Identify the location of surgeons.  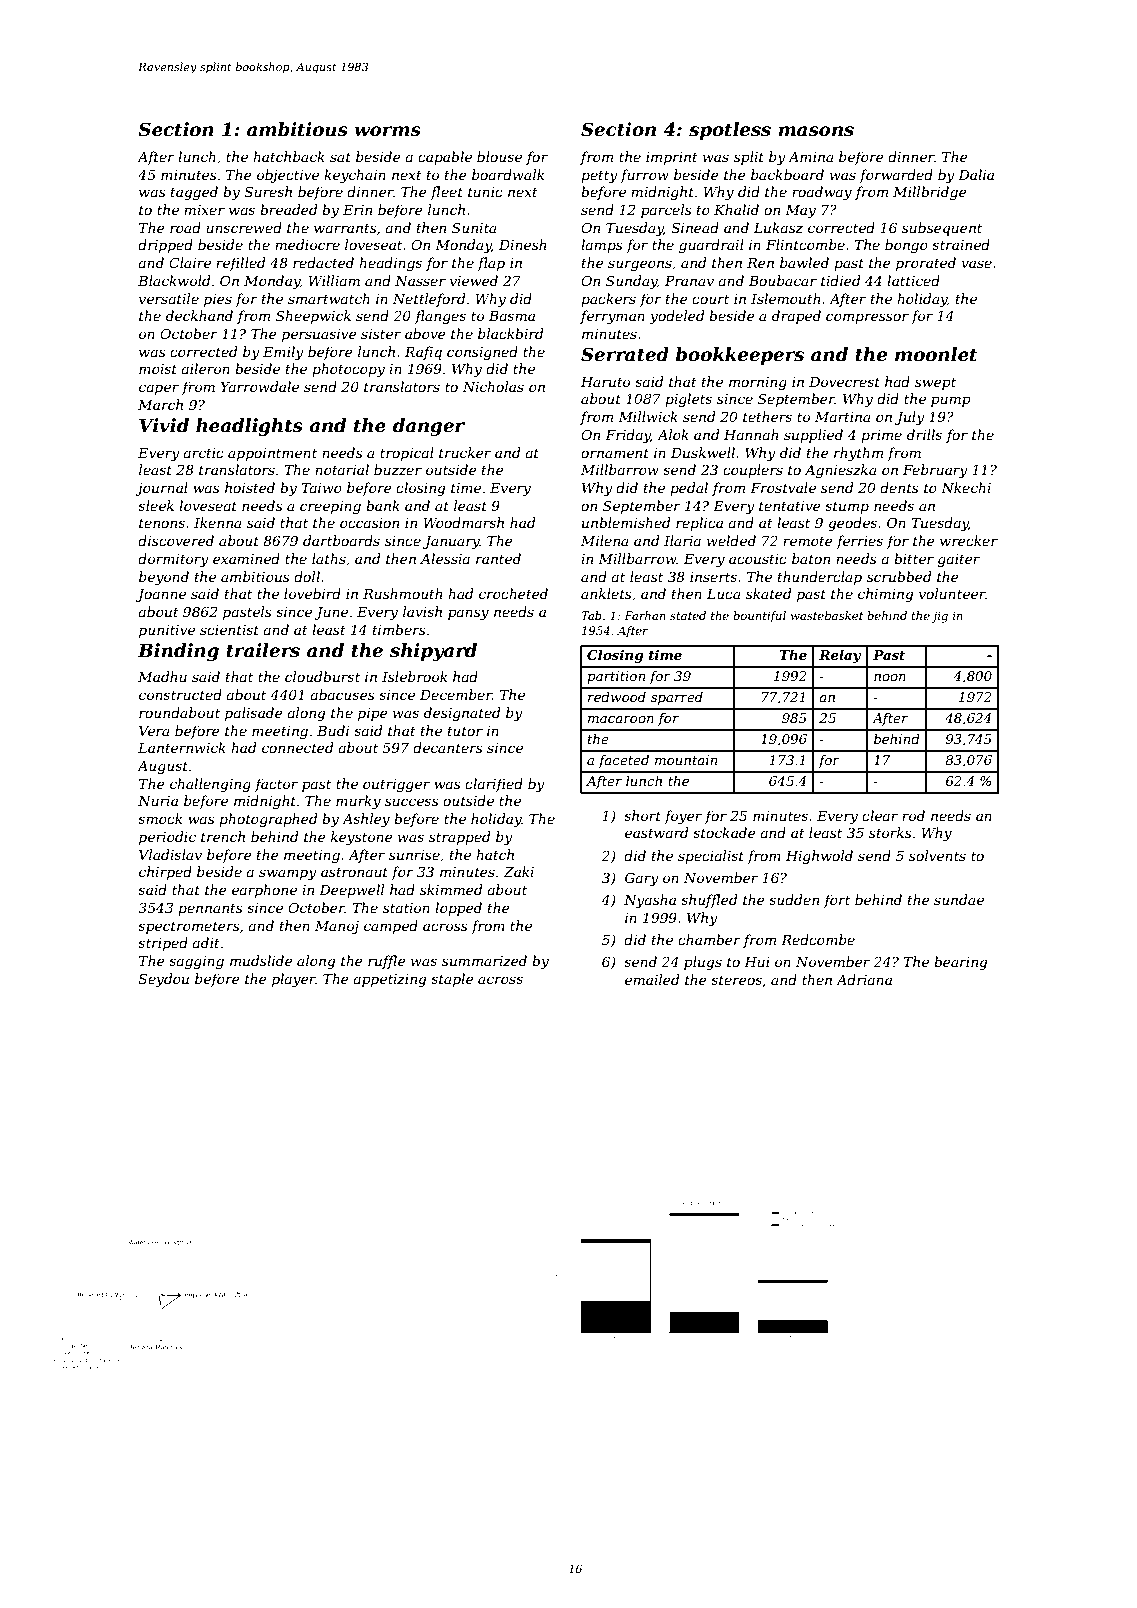
(640, 265).
